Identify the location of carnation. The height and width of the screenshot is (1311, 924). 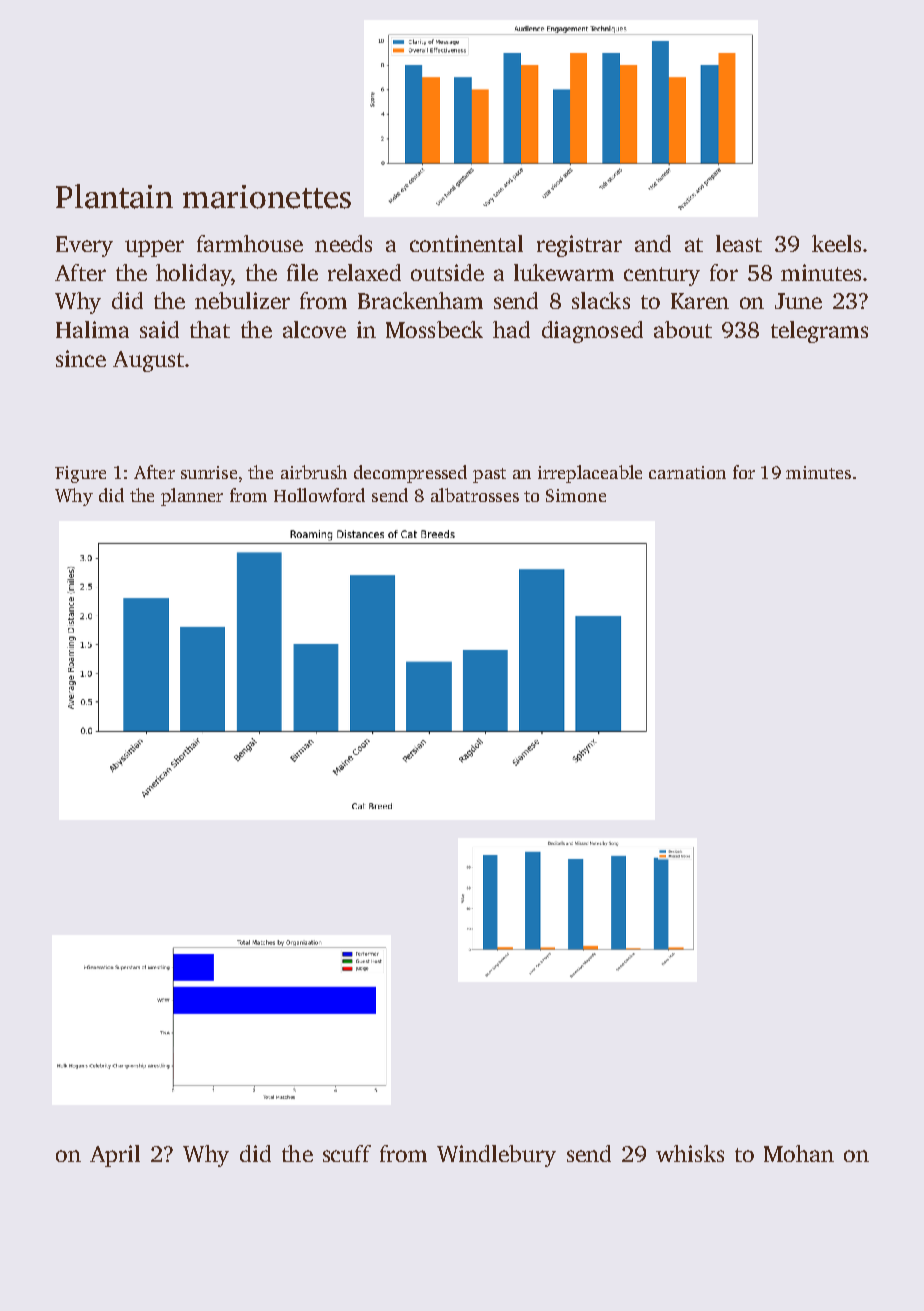
(687, 472).
